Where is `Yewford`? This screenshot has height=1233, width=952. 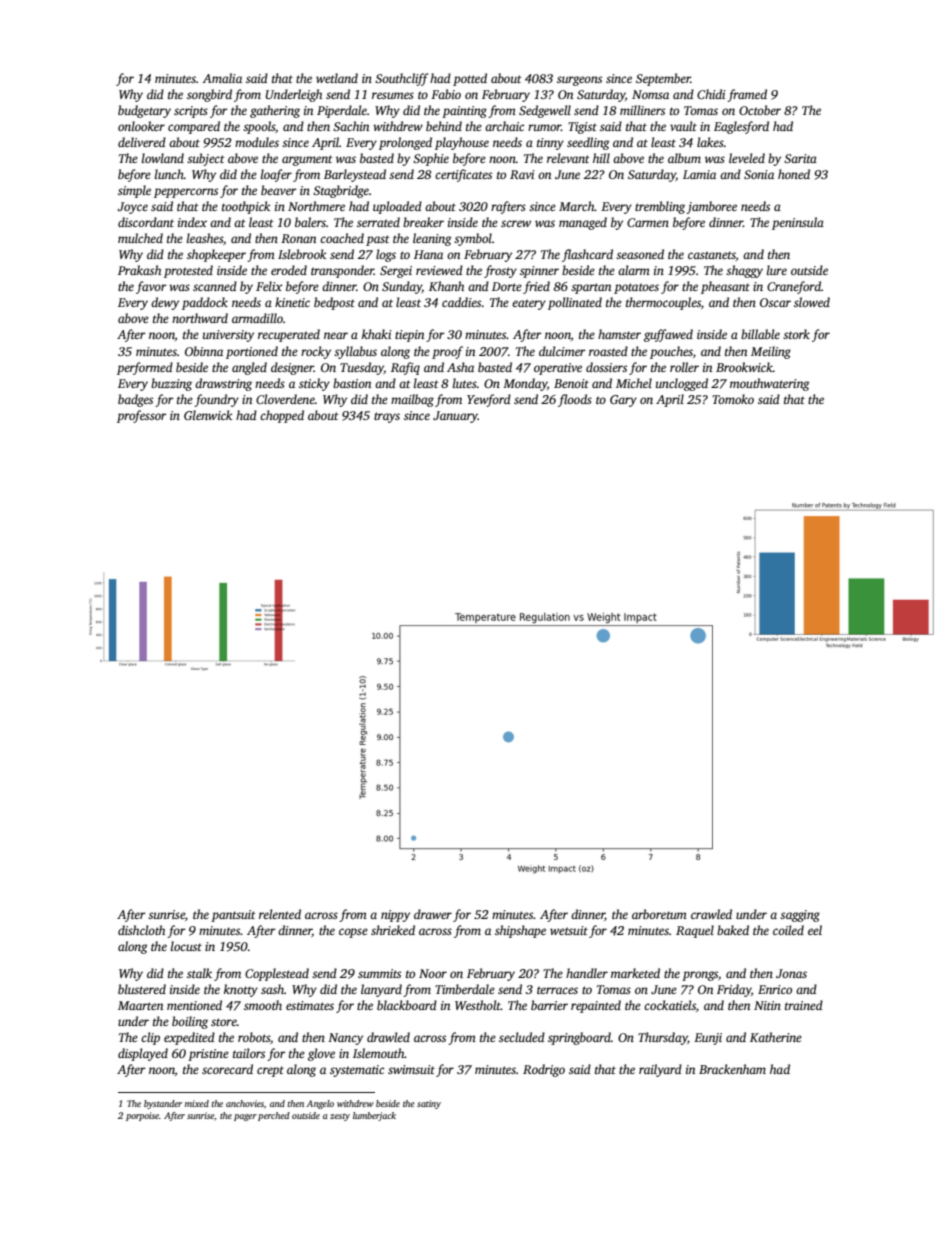 Yewford is located at coordinates (489, 400).
